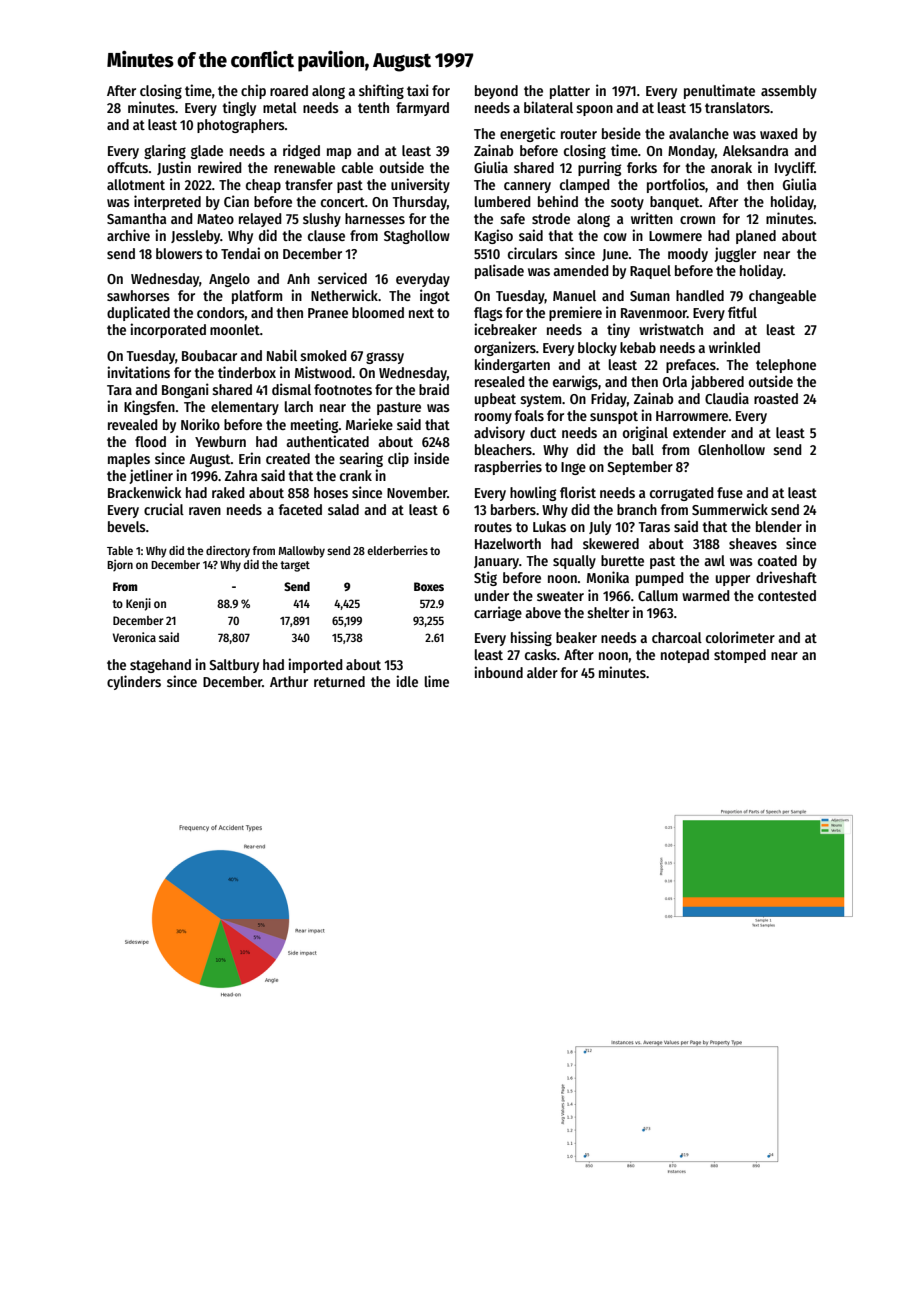 This screenshot has height=1308, width=924. What do you see at coordinates (235, 329) in the screenshot?
I see `moonlet` at bounding box center [235, 329].
